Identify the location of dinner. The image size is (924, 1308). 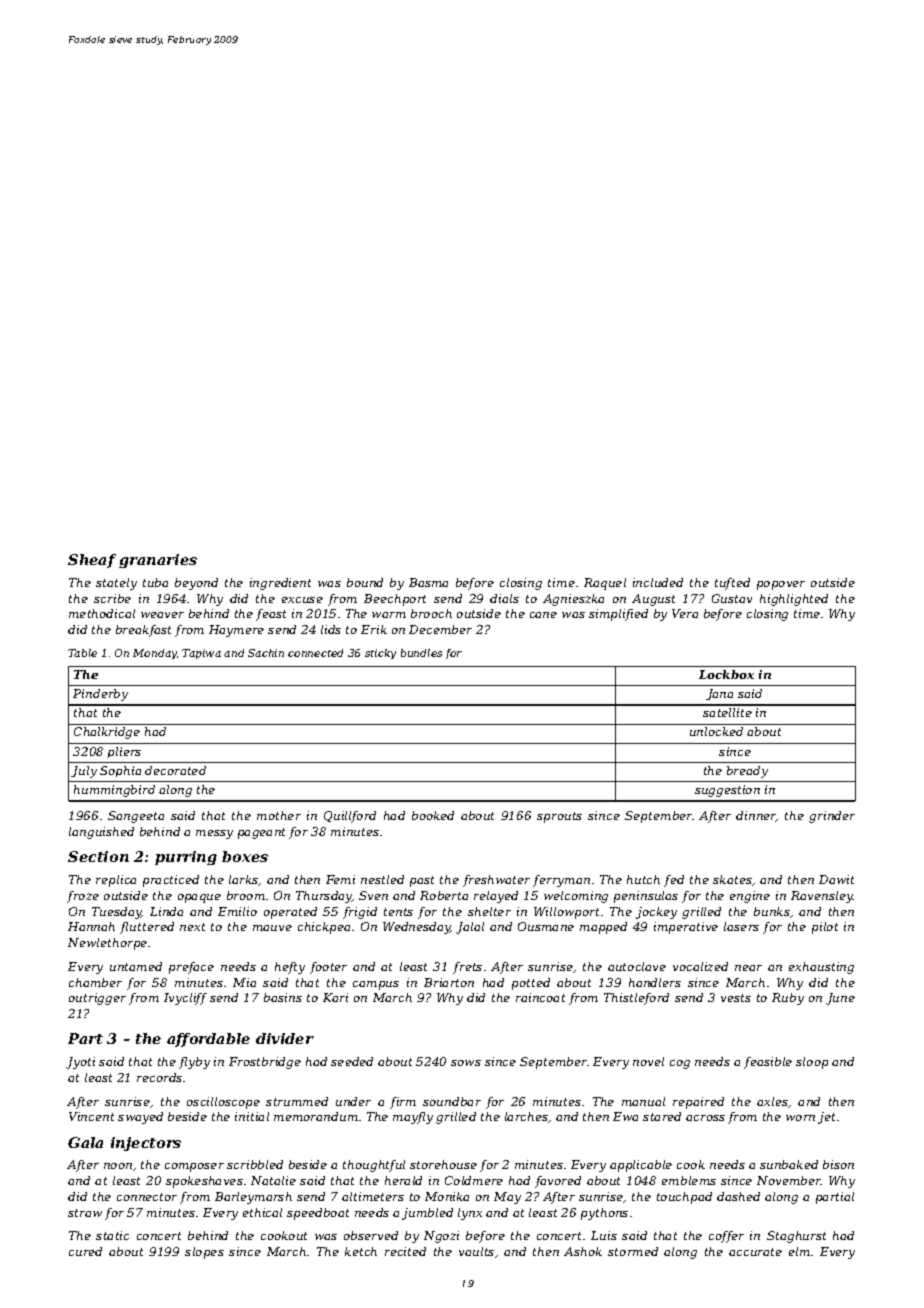
(756, 816).
